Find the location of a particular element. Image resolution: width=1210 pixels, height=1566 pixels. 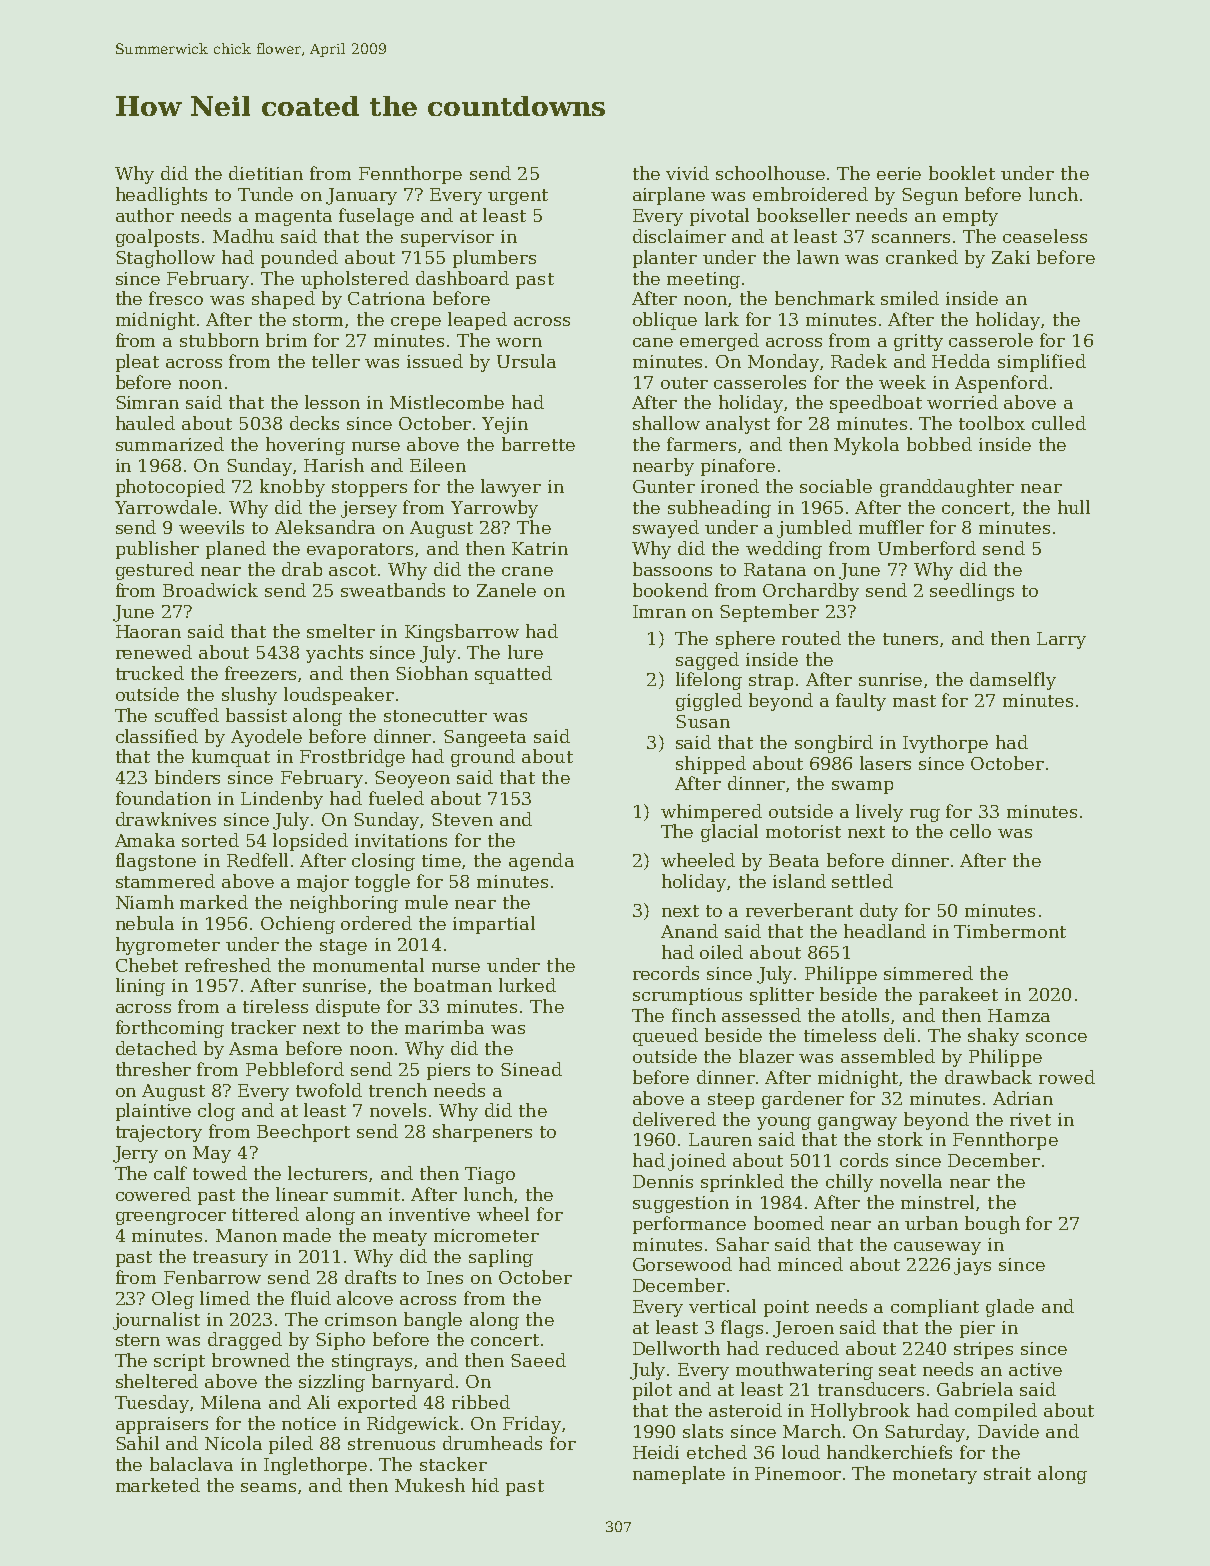

joined is located at coordinates (697, 1162).
